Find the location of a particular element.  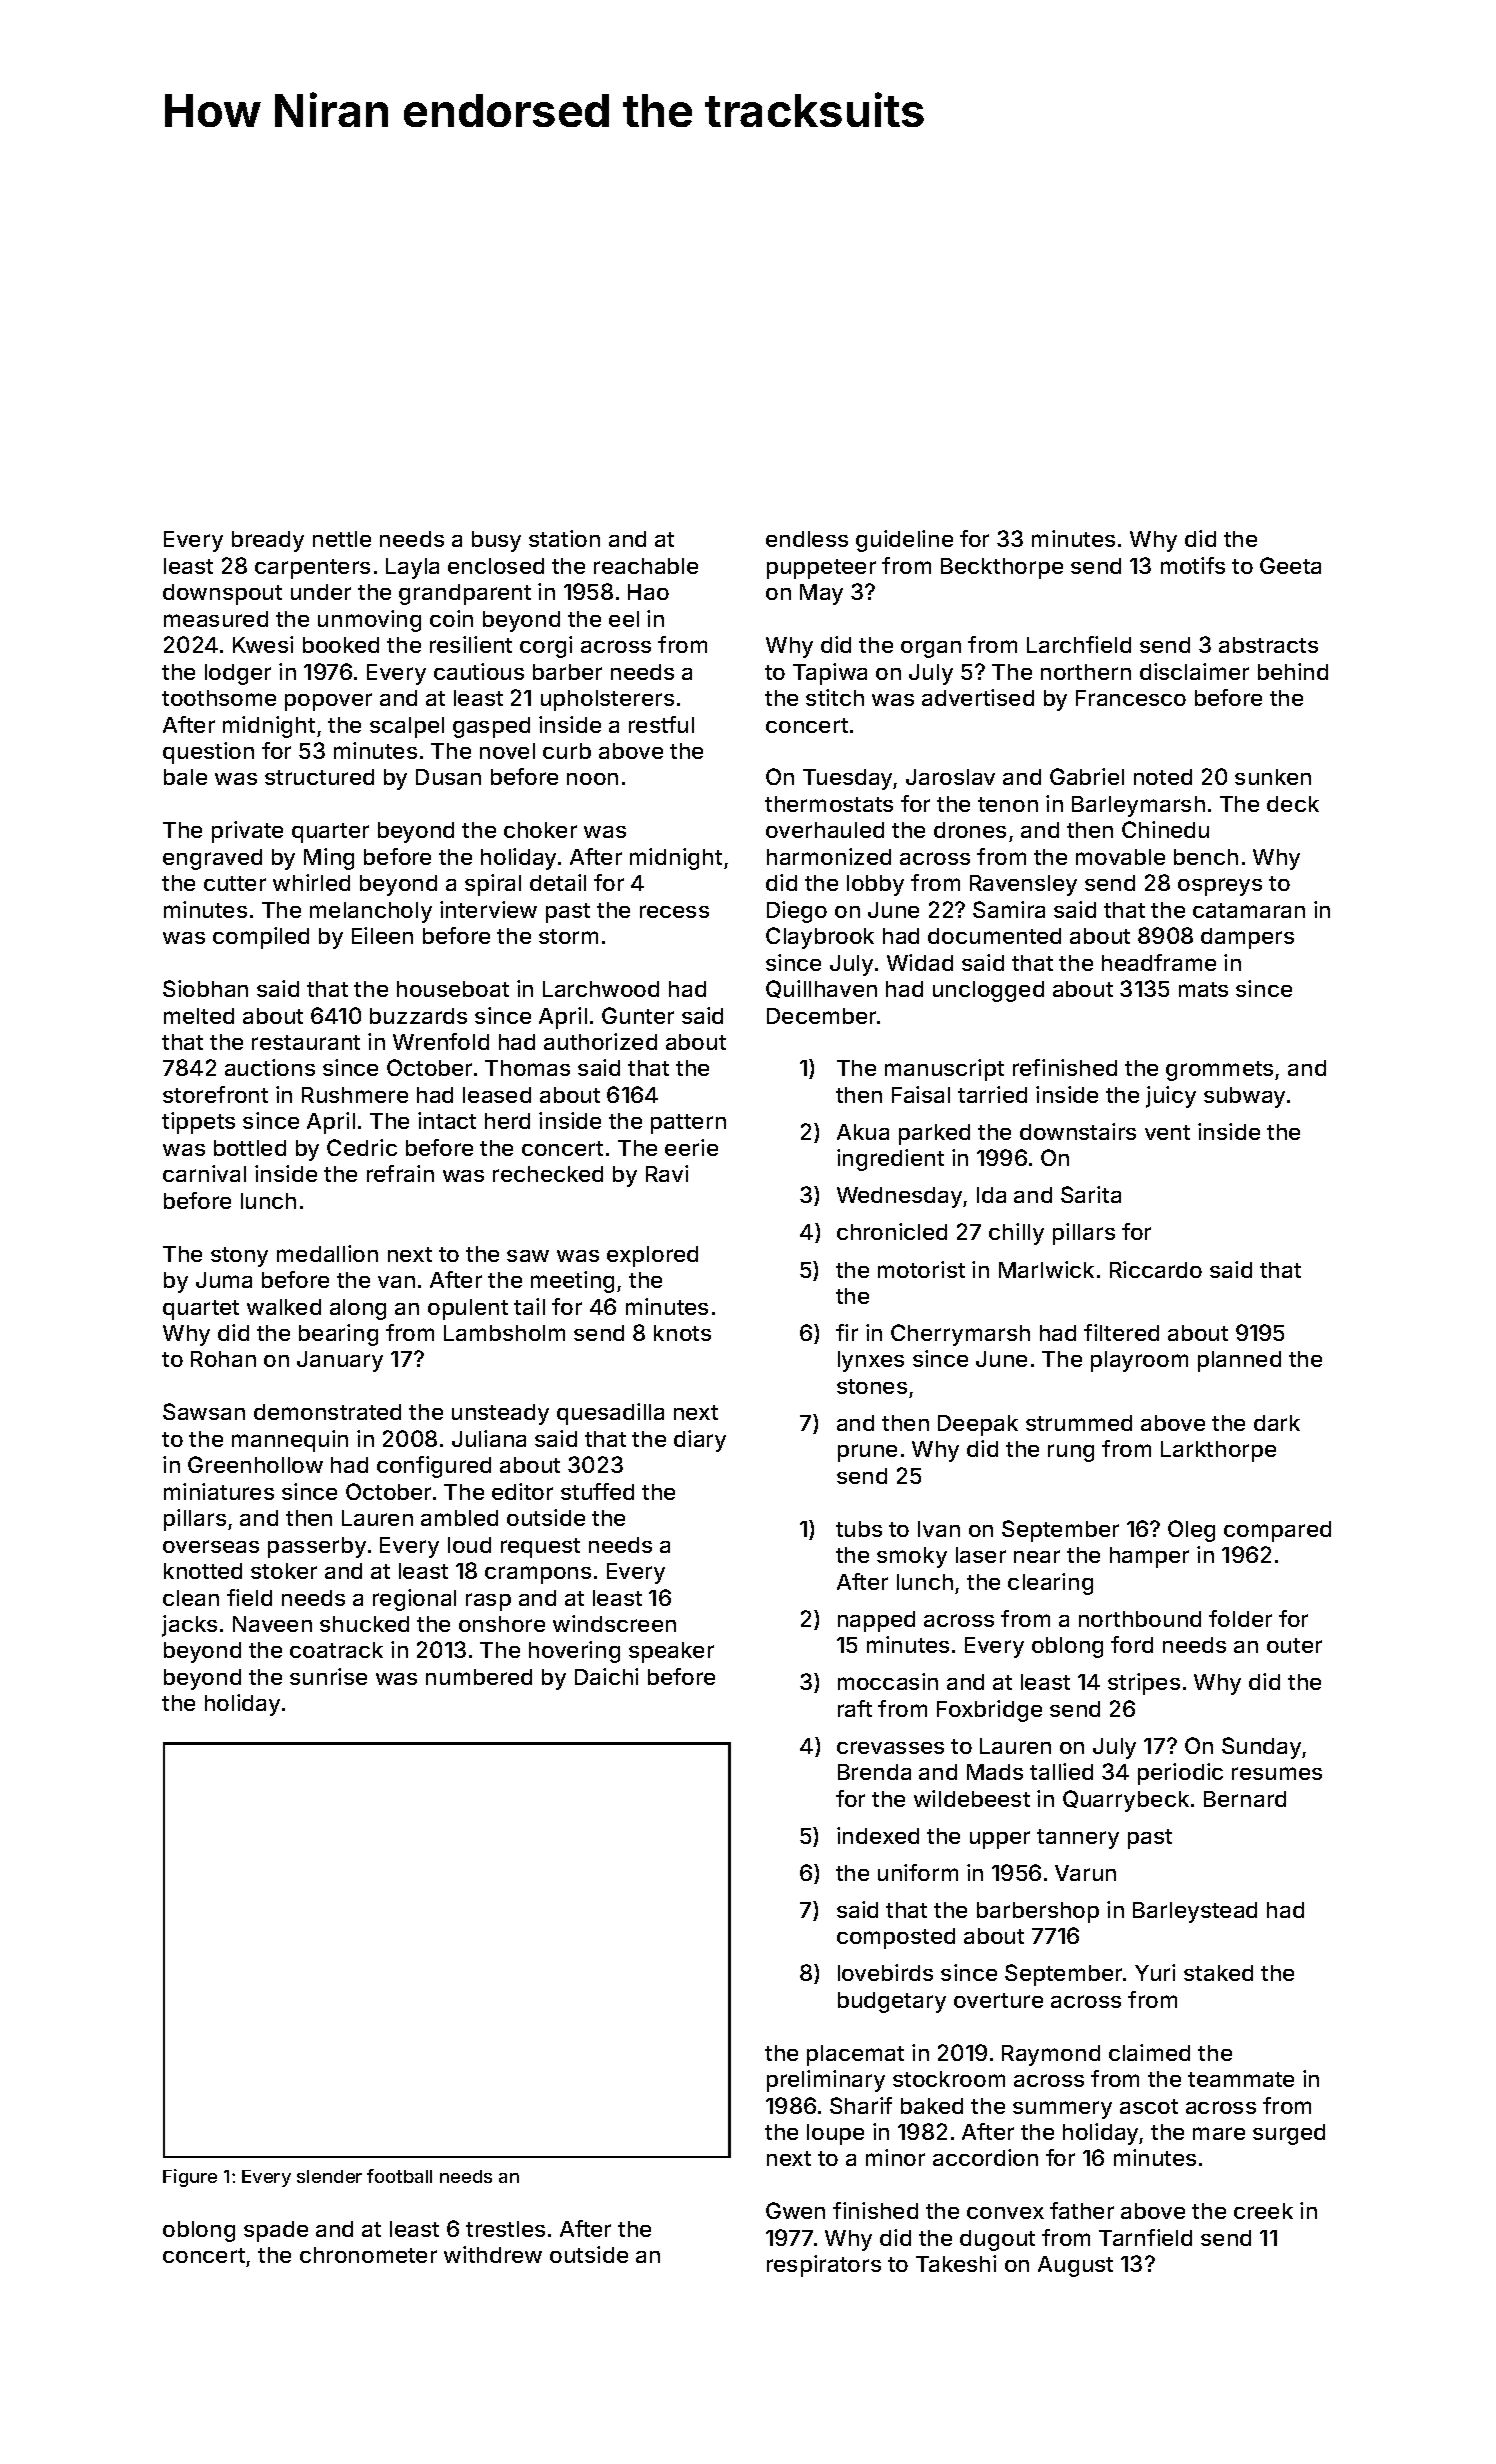

Takeshi is located at coordinates (956, 2263).
